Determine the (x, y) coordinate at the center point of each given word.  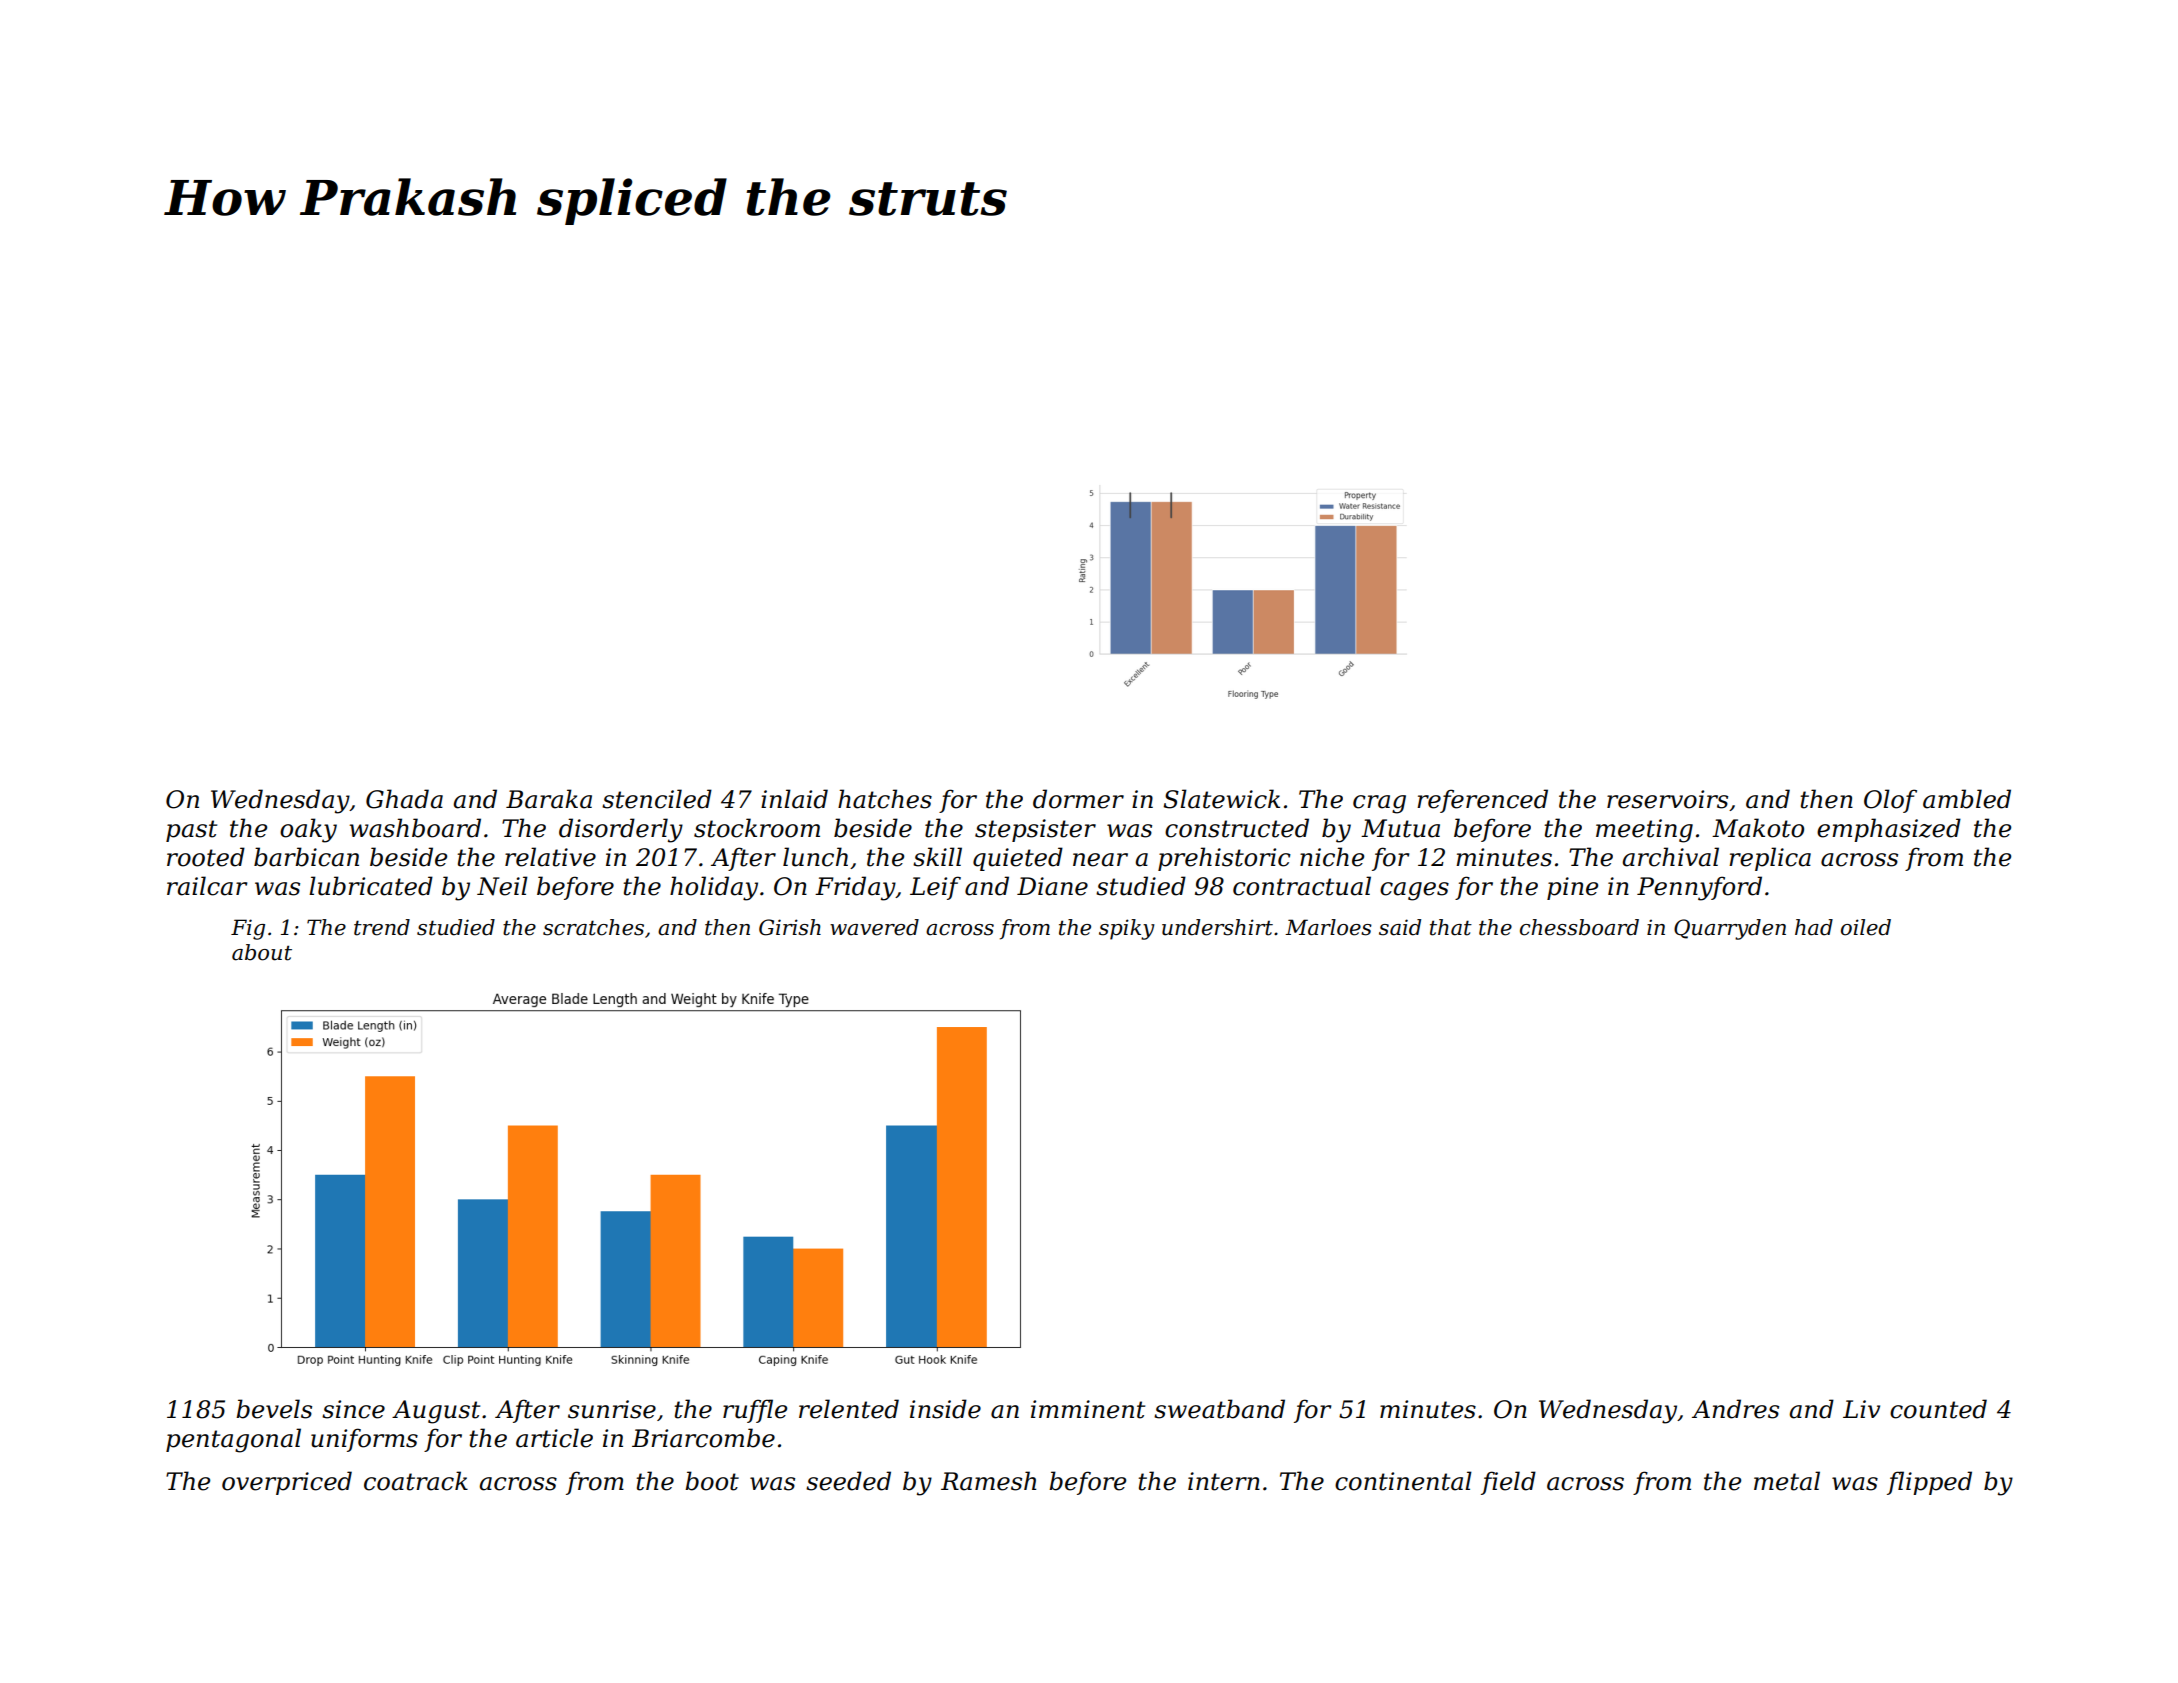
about (262, 952)
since (353, 1409)
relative (550, 857)
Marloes (1328, 927)
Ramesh (988, 1481)
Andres (1735, 1409)
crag (1379, 804)
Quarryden (1730, 929)
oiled (1866, 927)
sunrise (612, 1409)
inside (945, 1409)
